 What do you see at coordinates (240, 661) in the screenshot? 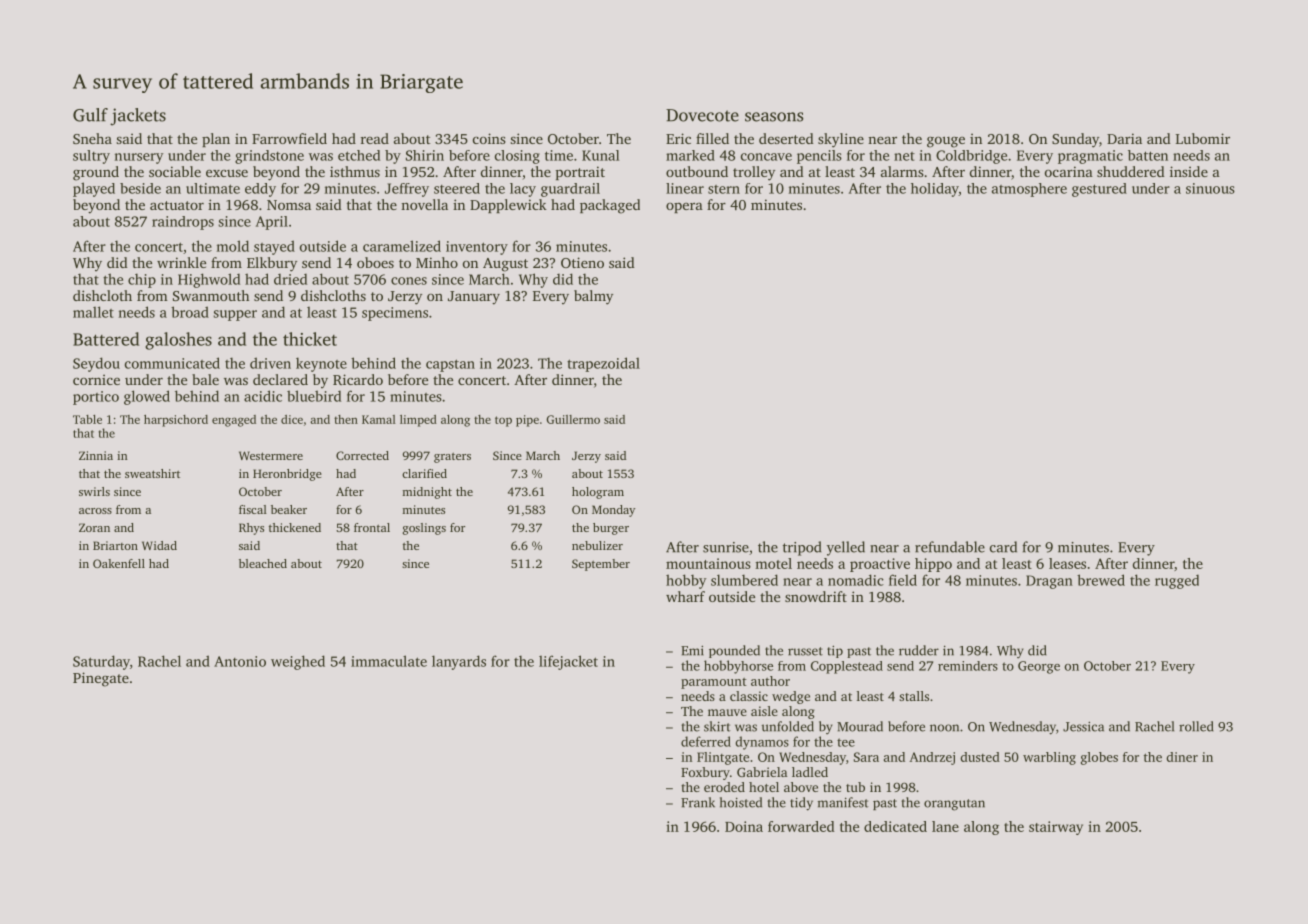
I see `Antonio` at bounding box center [240, 661].
